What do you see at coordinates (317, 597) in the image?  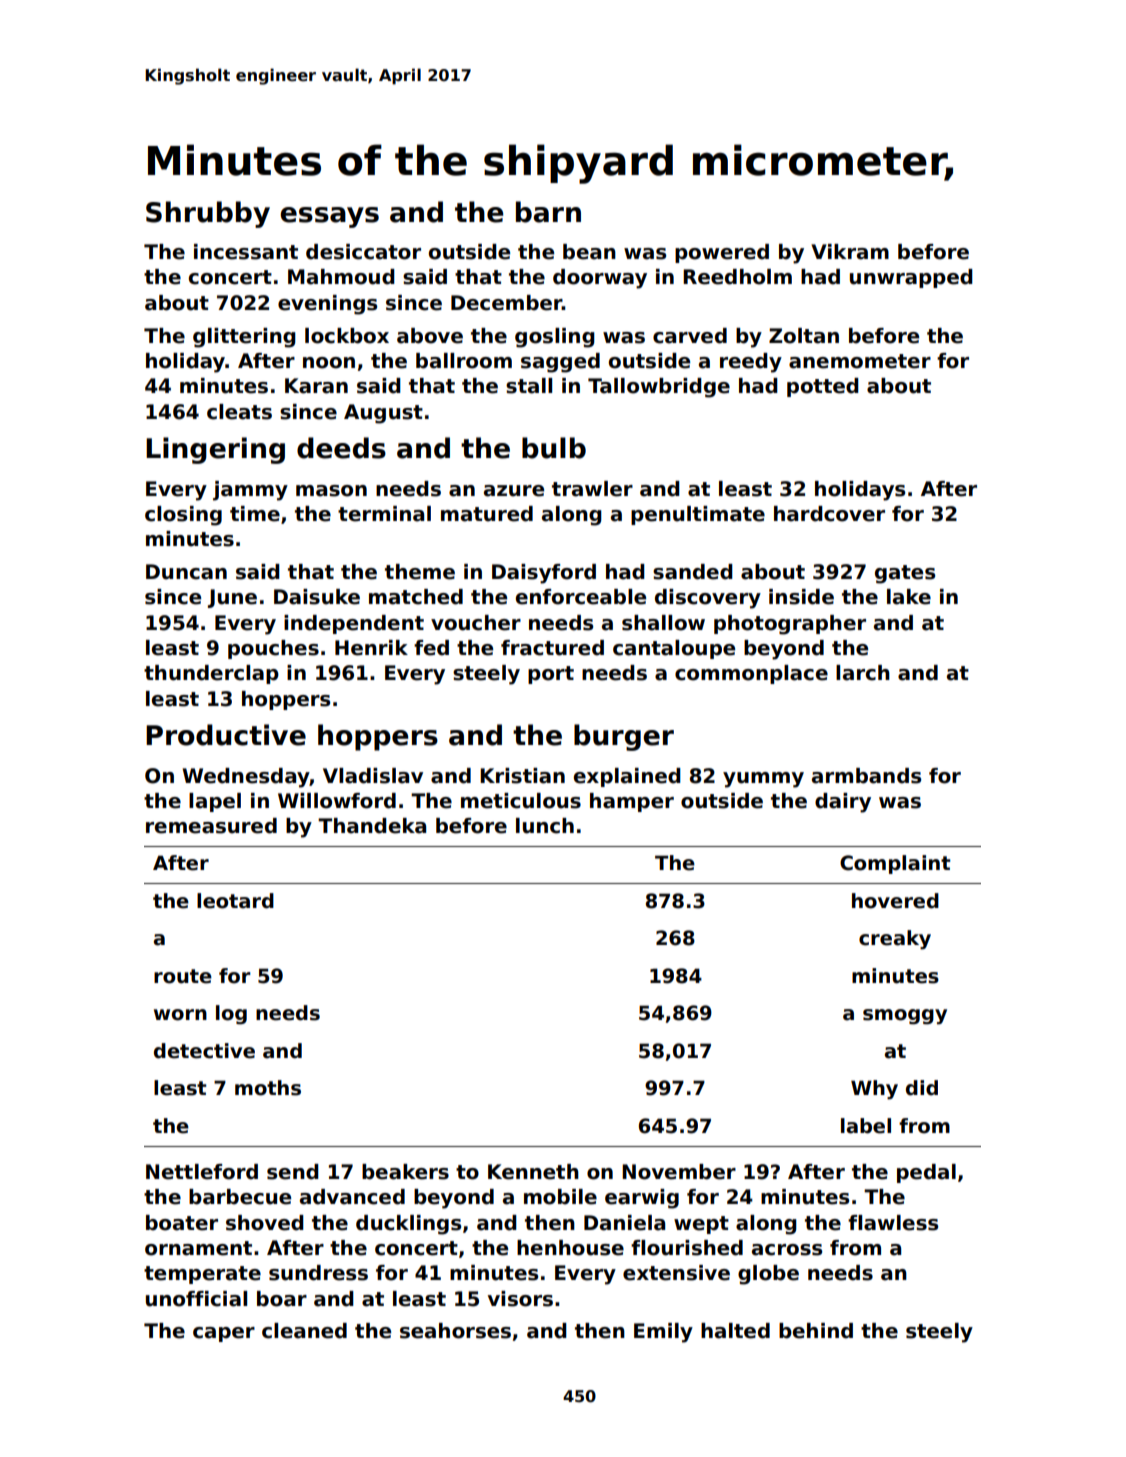 I see `Daisuke` at bounding box center [317, 597].
